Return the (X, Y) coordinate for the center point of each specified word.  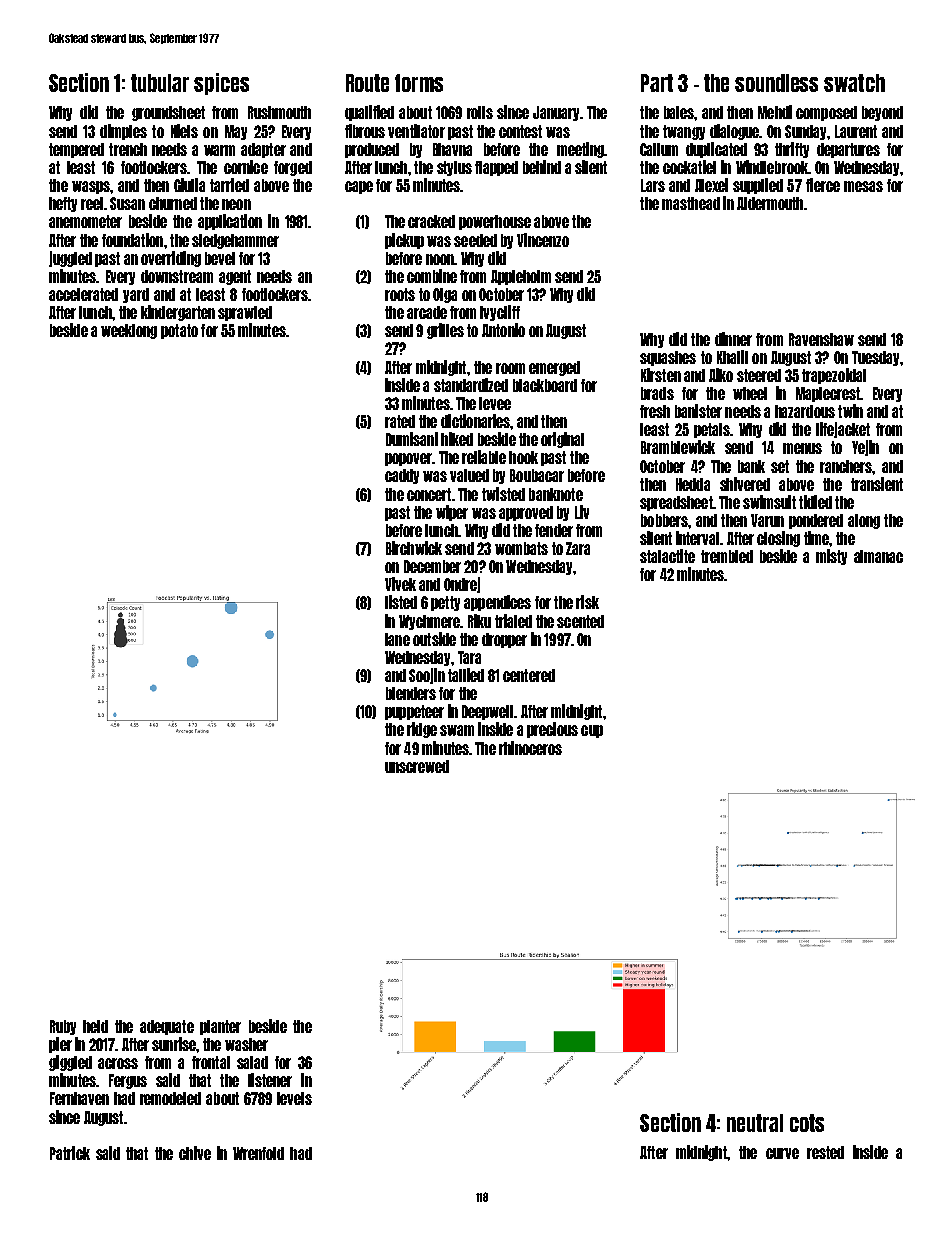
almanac (878, 556)
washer (246, 1044)
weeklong (129, 331)
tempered (76, 150)
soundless (776, 83)
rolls (480, 112)
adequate (167, 1027)
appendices (497, 603)
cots (807, 1123)
